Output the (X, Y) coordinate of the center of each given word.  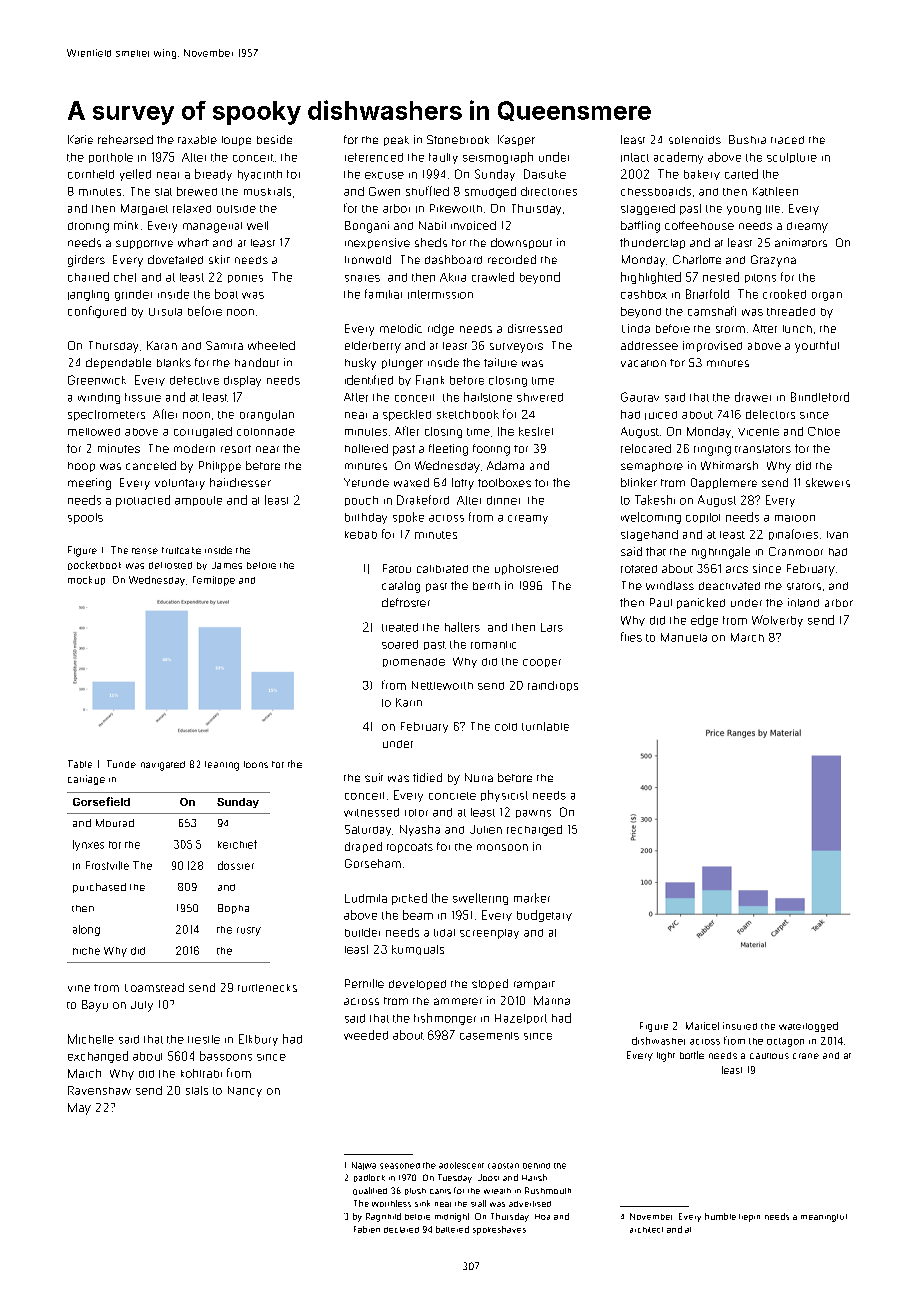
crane (806, 1056)
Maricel (702, 1026)
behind (536, 1166)
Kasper (516, 140)
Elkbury (258, 1040)
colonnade (266, 432)
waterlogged (808, 1027)
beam (418, 915)
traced (787, 140)
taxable (197, 139)
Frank (430, 380)
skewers (828, 482)
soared (400, 644)
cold (506, 727)
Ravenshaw (99, 1090)
